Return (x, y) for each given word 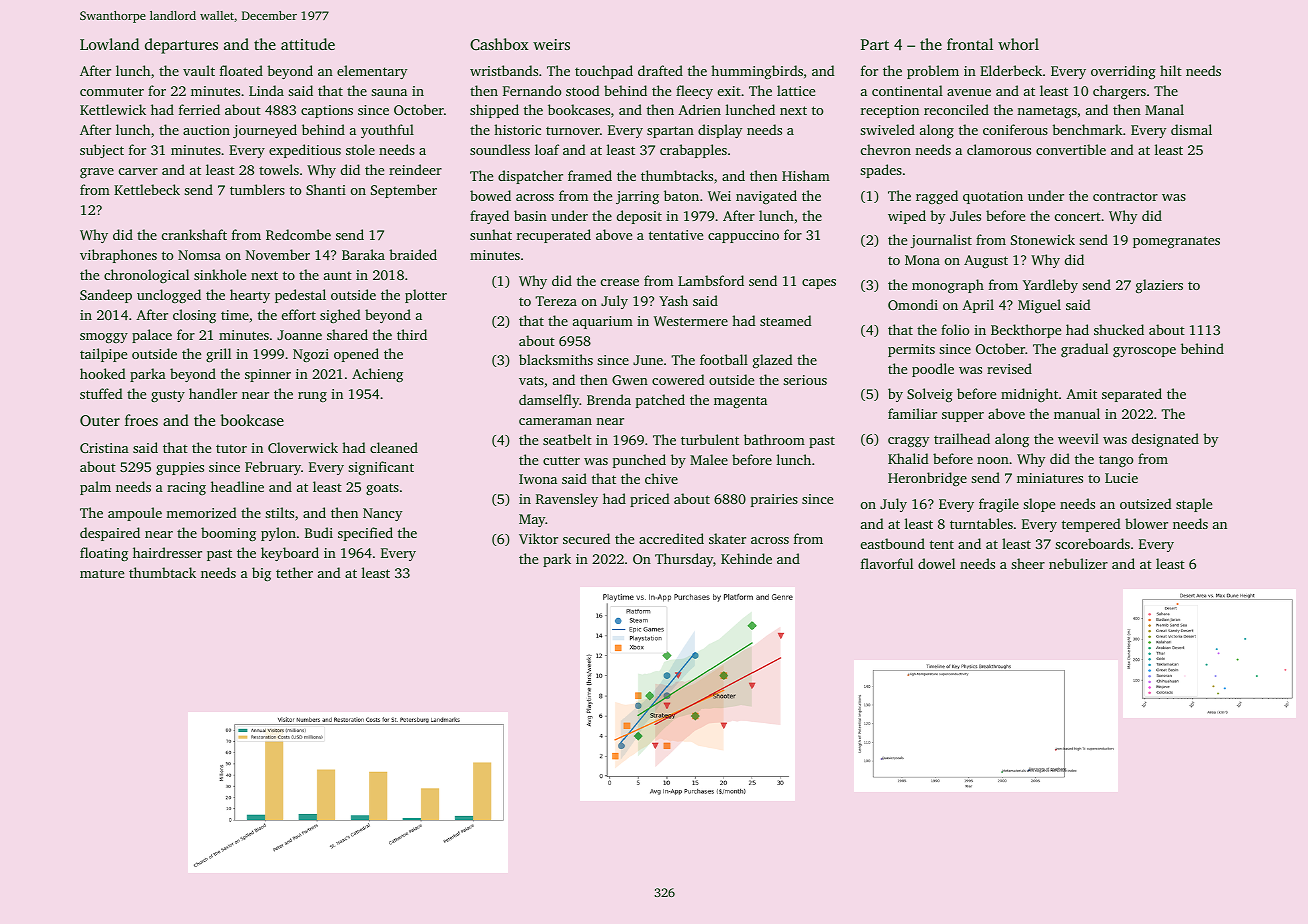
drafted (660, 70)
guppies (180, 468)
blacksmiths (556, 359)
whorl (1018, 44)
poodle (933, 370)
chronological (146, 276)
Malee (709, 459)
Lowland (109, 44)
